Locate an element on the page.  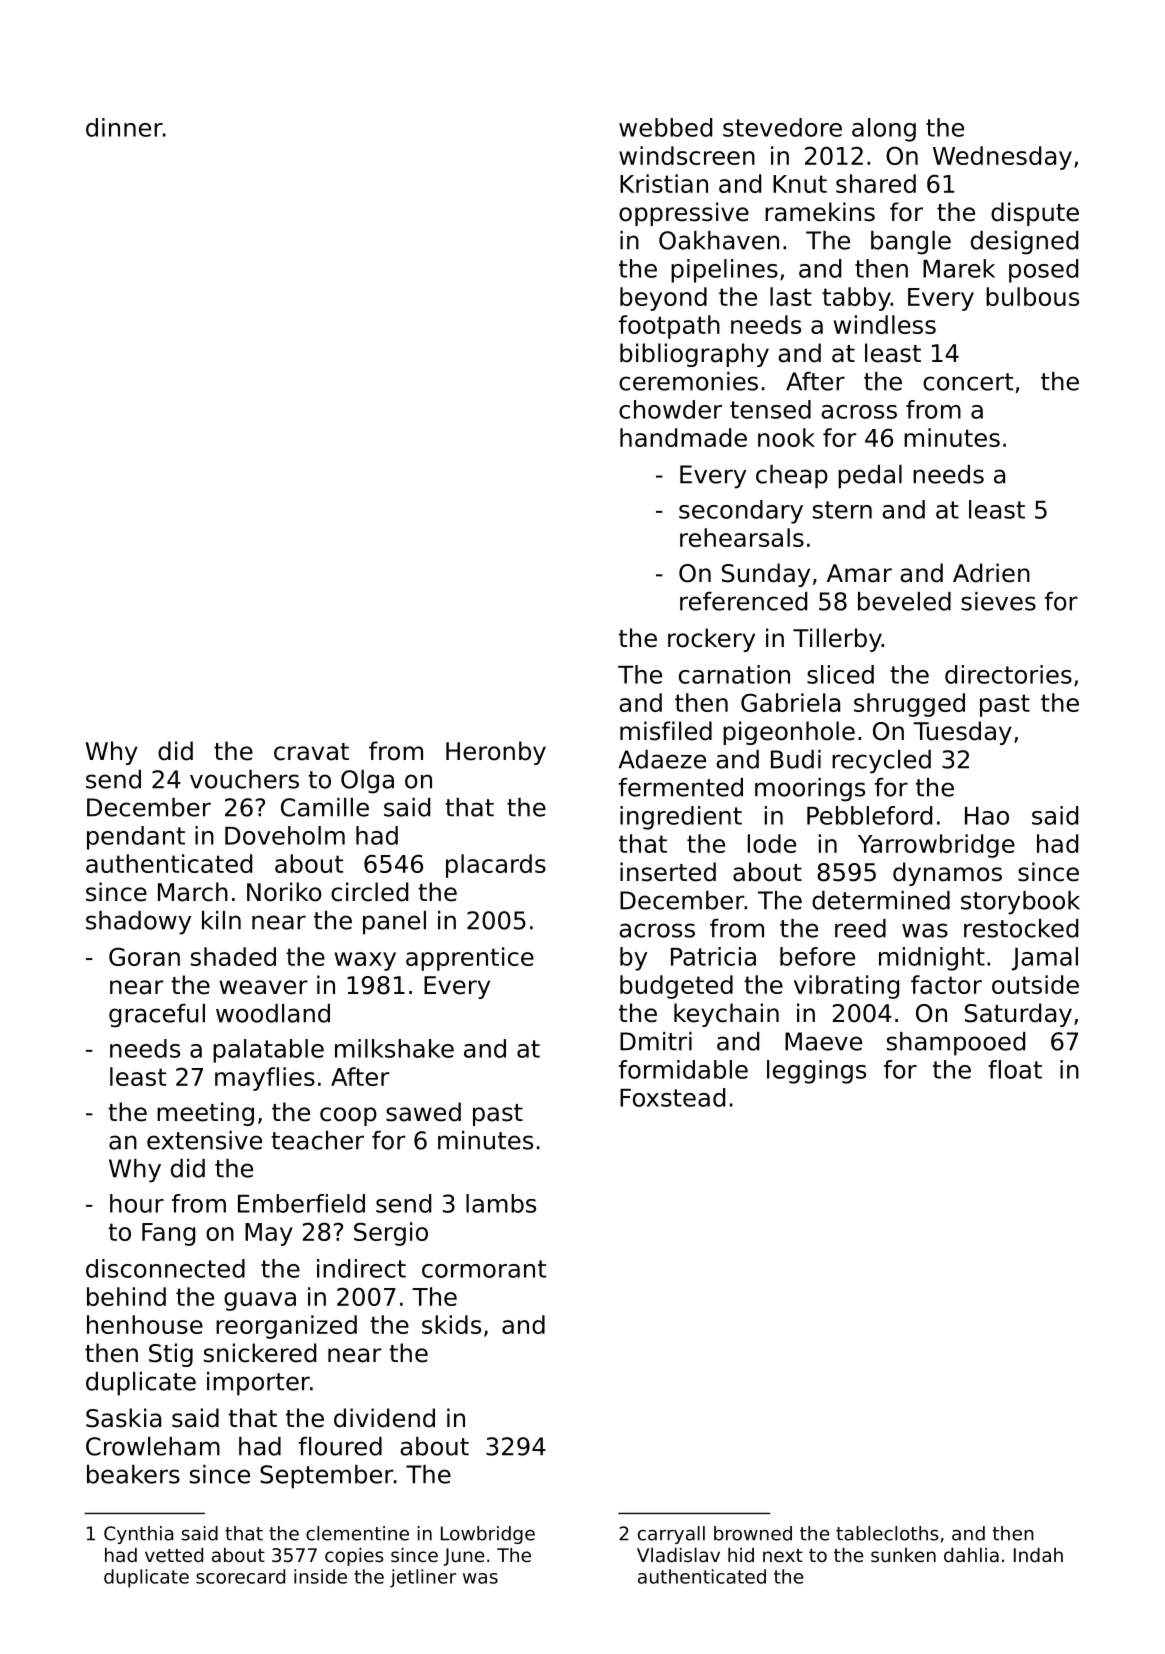
tabby is located at coordinates (856, 299).
